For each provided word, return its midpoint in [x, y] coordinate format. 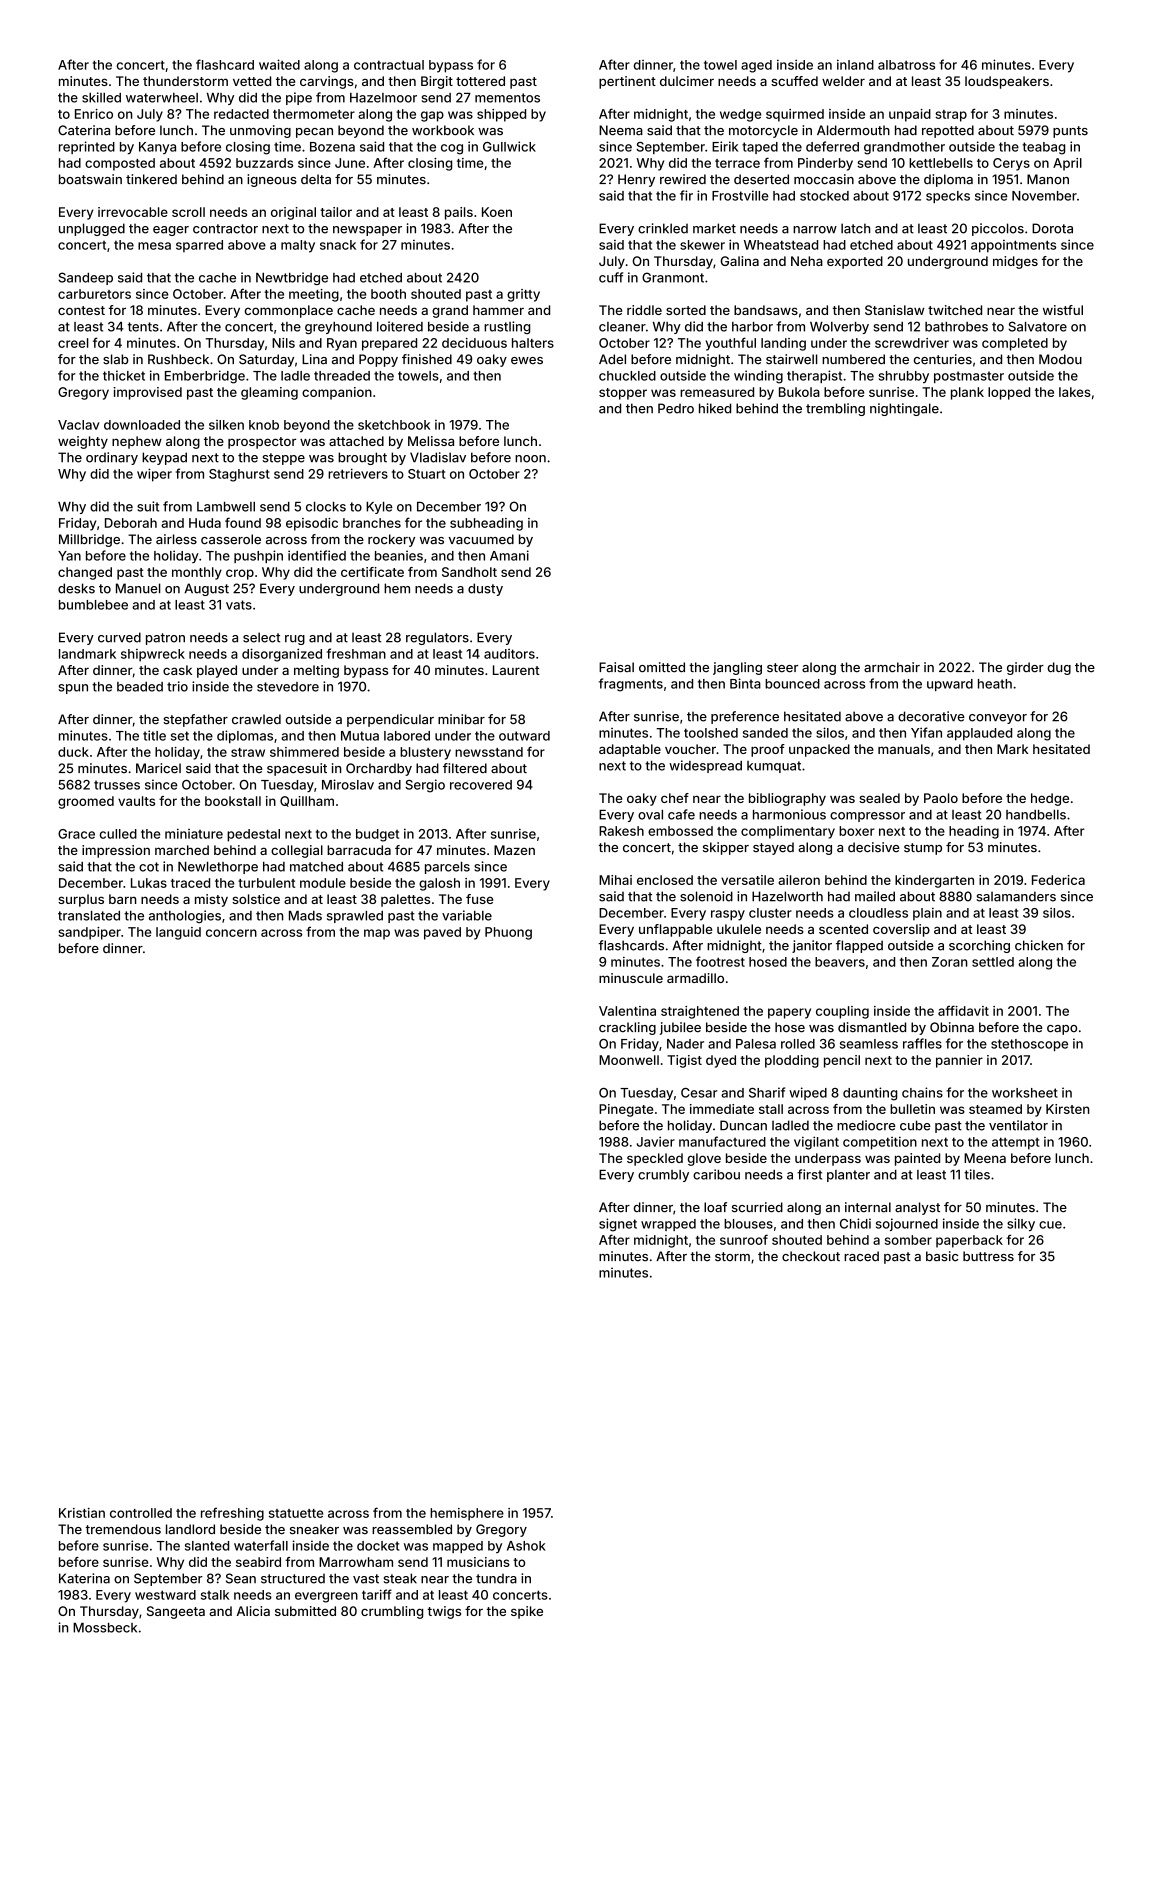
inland [855, 64]
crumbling [392, 1612]
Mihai [615, 880]
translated [89, 916]
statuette [296, 1513]
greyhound [338, 328]
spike [527, 1612]
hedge [1050, 799]
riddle [644, 310]
